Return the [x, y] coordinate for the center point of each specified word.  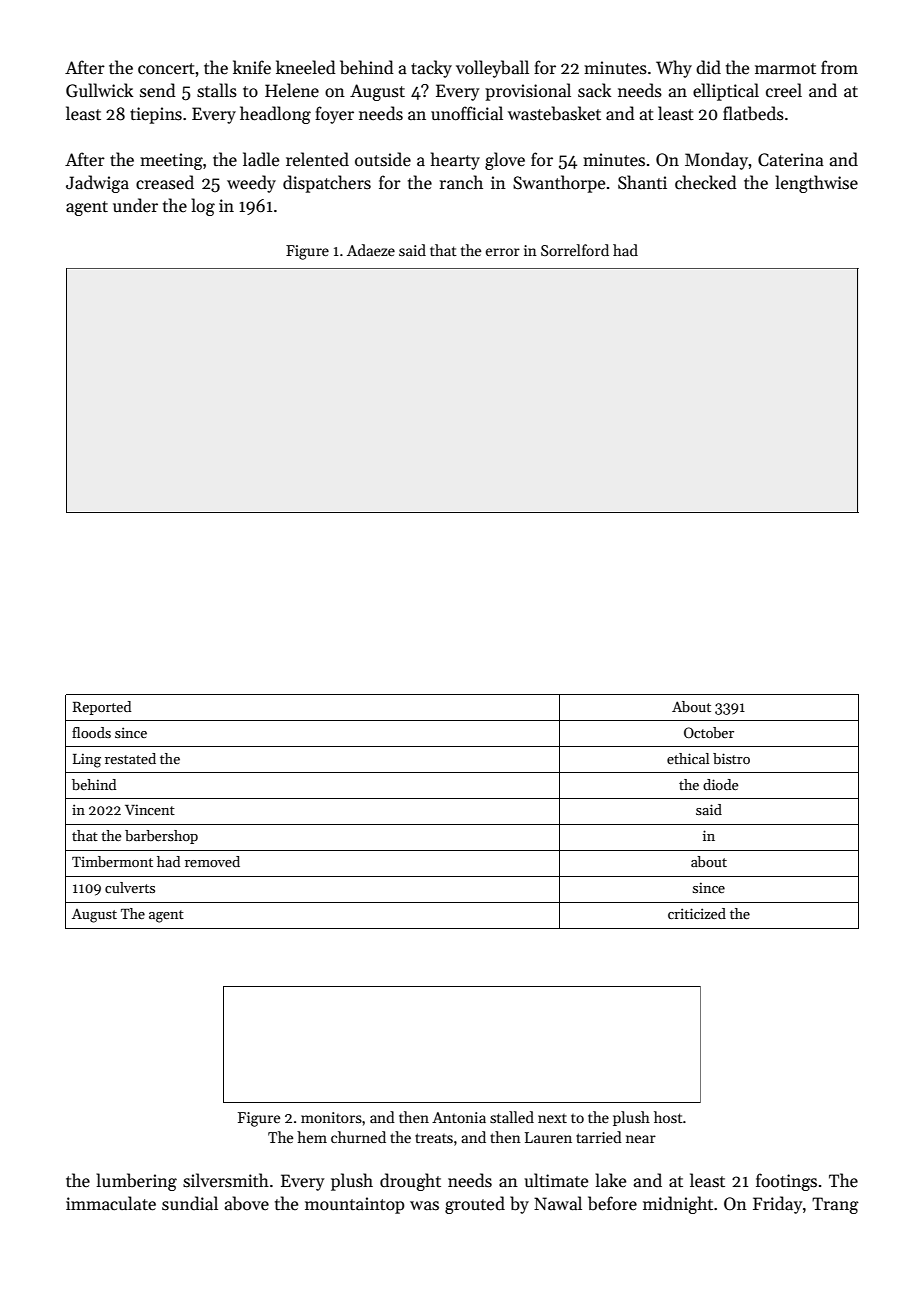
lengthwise [816, 184]
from [839, 67]
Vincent [150, 809]
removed [212, 861]
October [709, 732]
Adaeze [371, 250]
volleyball [492, 69]
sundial [190, 1203]
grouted [475, 1205]
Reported [102, 708]
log [203, 207]
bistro [731, 758]
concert [166, 69]
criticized [697, 913]
